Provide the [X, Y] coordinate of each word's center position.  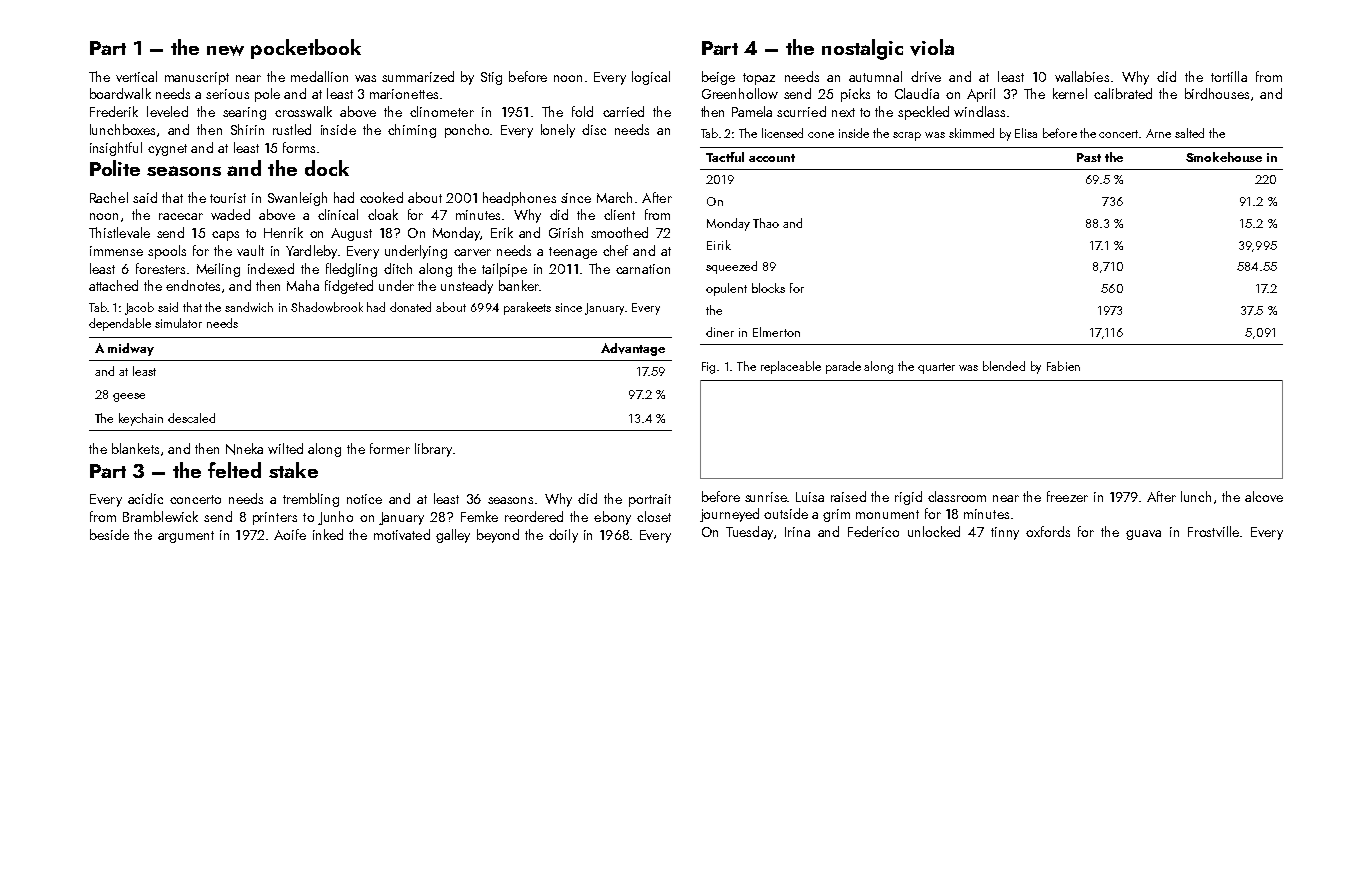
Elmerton [776, 332]
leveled [167, 111]
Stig [491, 78]
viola [932, 47]
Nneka [244, 449]
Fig [708, 368]
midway [131, 349]
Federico [873, 531]
